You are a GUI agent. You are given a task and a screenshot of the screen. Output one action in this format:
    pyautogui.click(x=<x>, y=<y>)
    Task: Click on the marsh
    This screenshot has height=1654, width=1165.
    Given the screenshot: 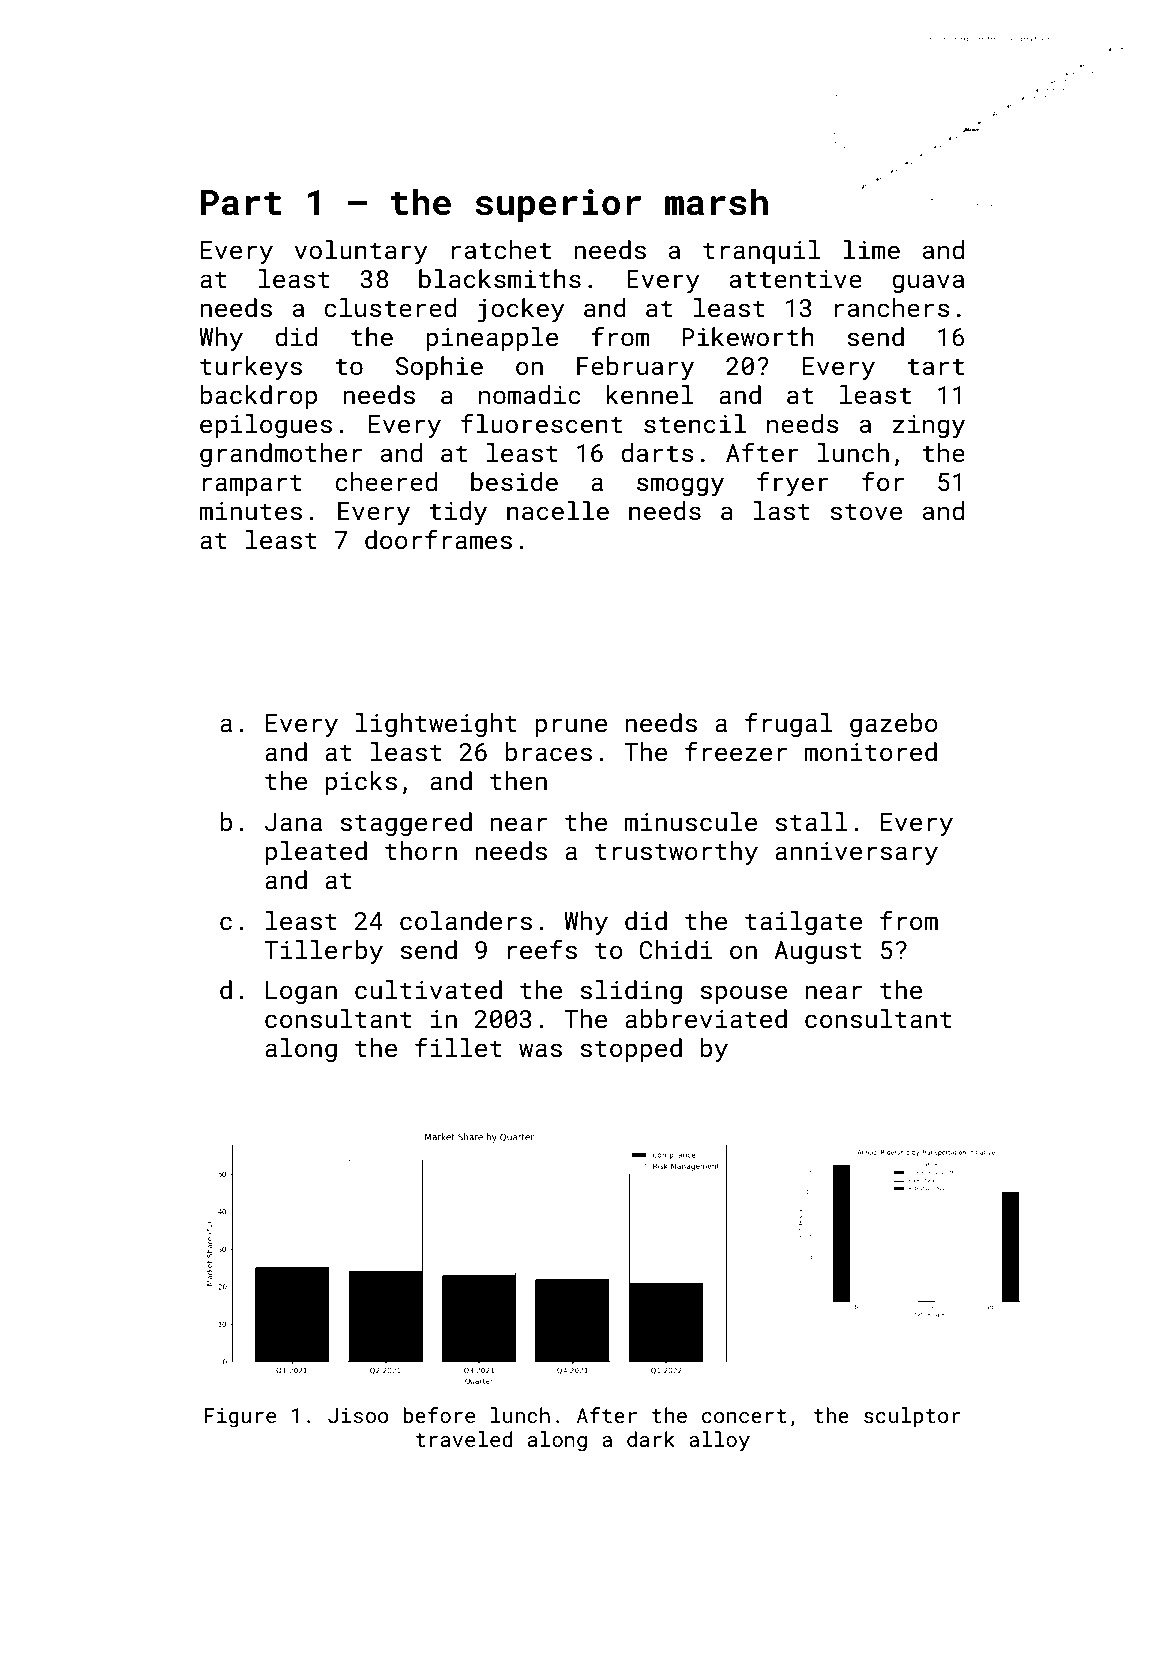 What is the action you would take?
    pyautogui.click(x=716, y=202)
